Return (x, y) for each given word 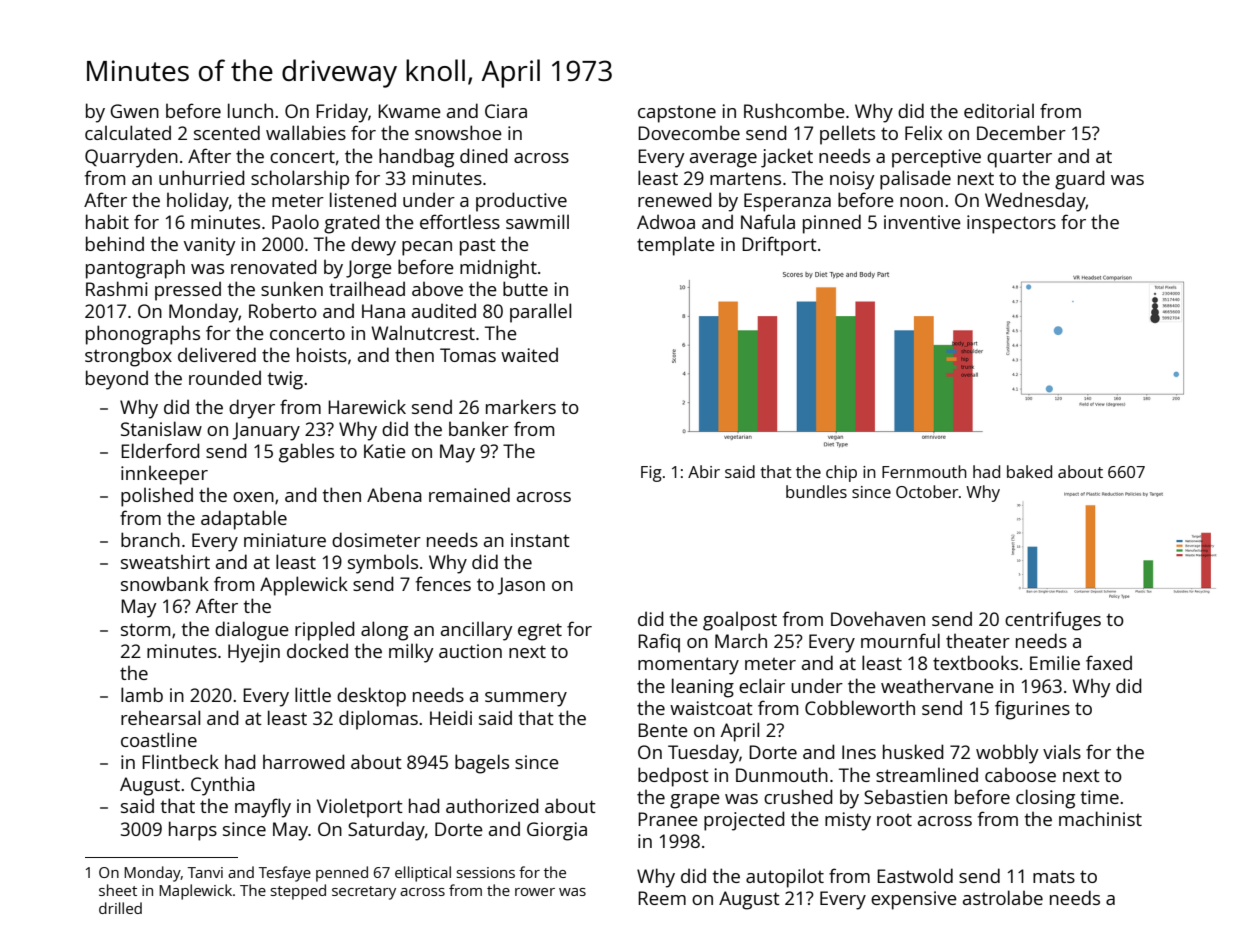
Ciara (506, 111)
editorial (999, 110)
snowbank (165, 583)
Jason (521, 586)
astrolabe (1003, 897)
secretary (364, 893)
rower (535, 892)
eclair (762, 685)
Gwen (134, 111)
